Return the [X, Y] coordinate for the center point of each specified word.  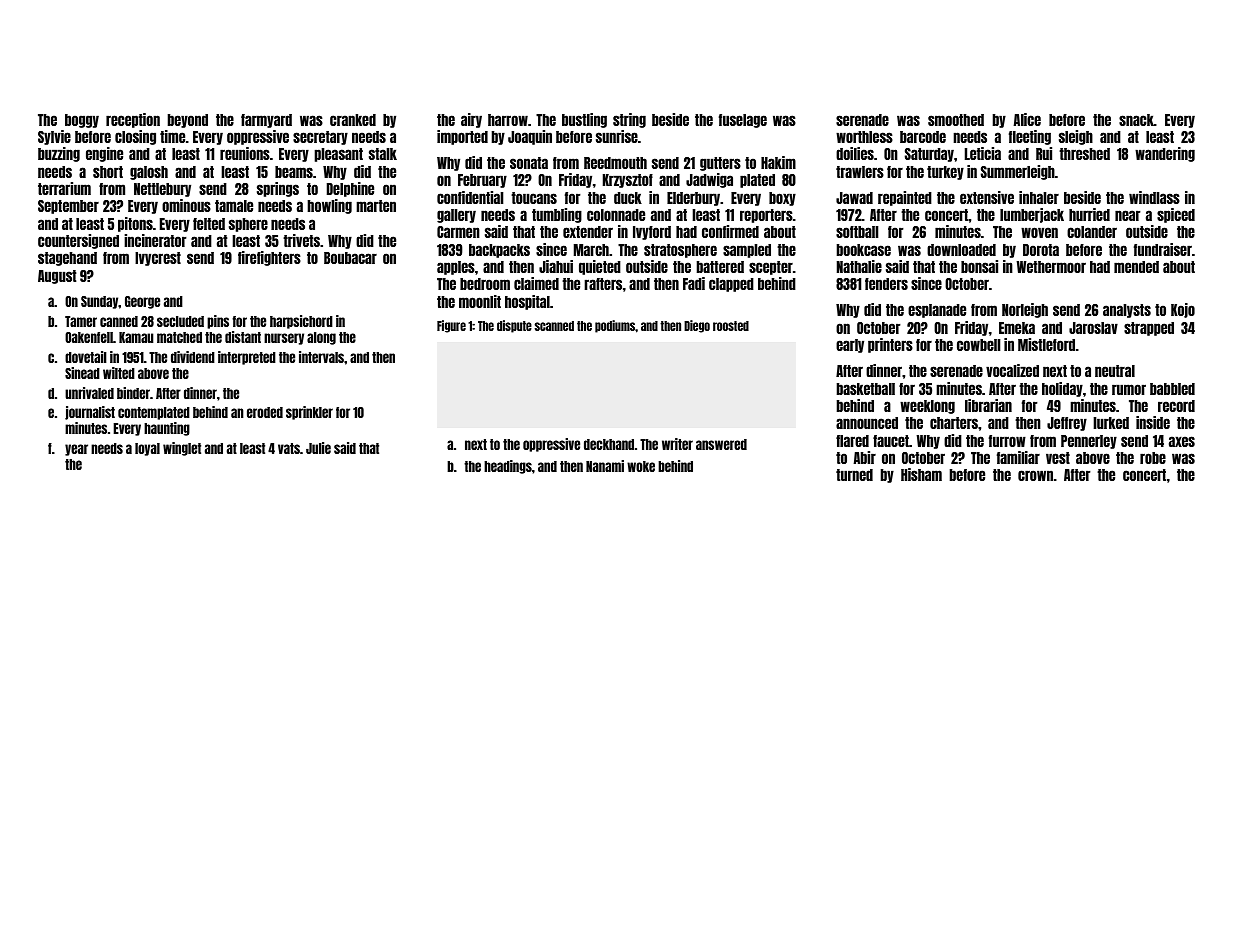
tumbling [557, 215]
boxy [782, 199]
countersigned [78, 241]
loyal [147, 449]
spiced [1176, 215]
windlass [1154, 197]
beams [294, 172]
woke [641, 466]
